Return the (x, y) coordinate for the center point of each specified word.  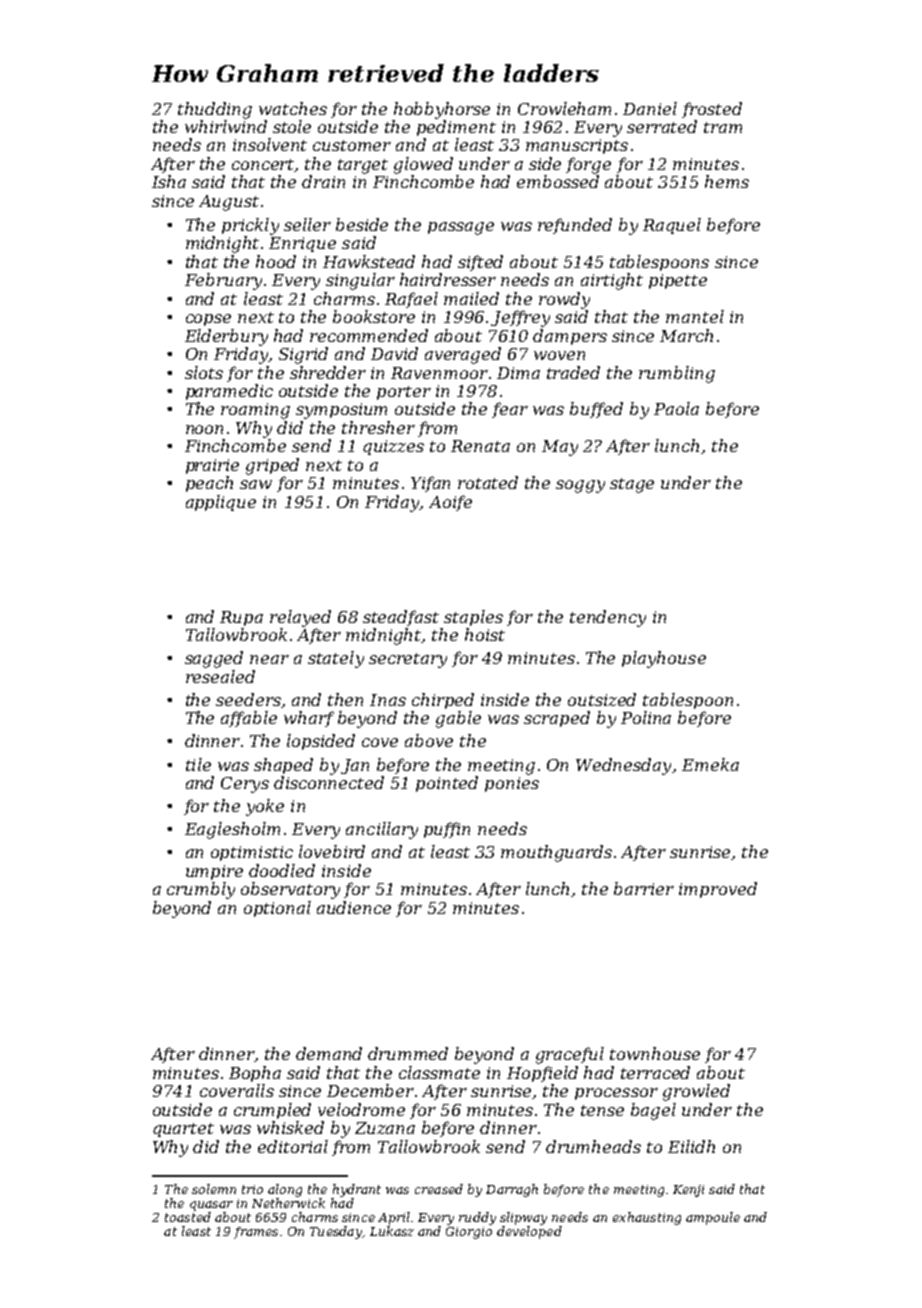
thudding (215, 110)
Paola (676, 408)
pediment (456, 128)
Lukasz (392, 1231)
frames (256, 1233)
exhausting (647, 1218)
